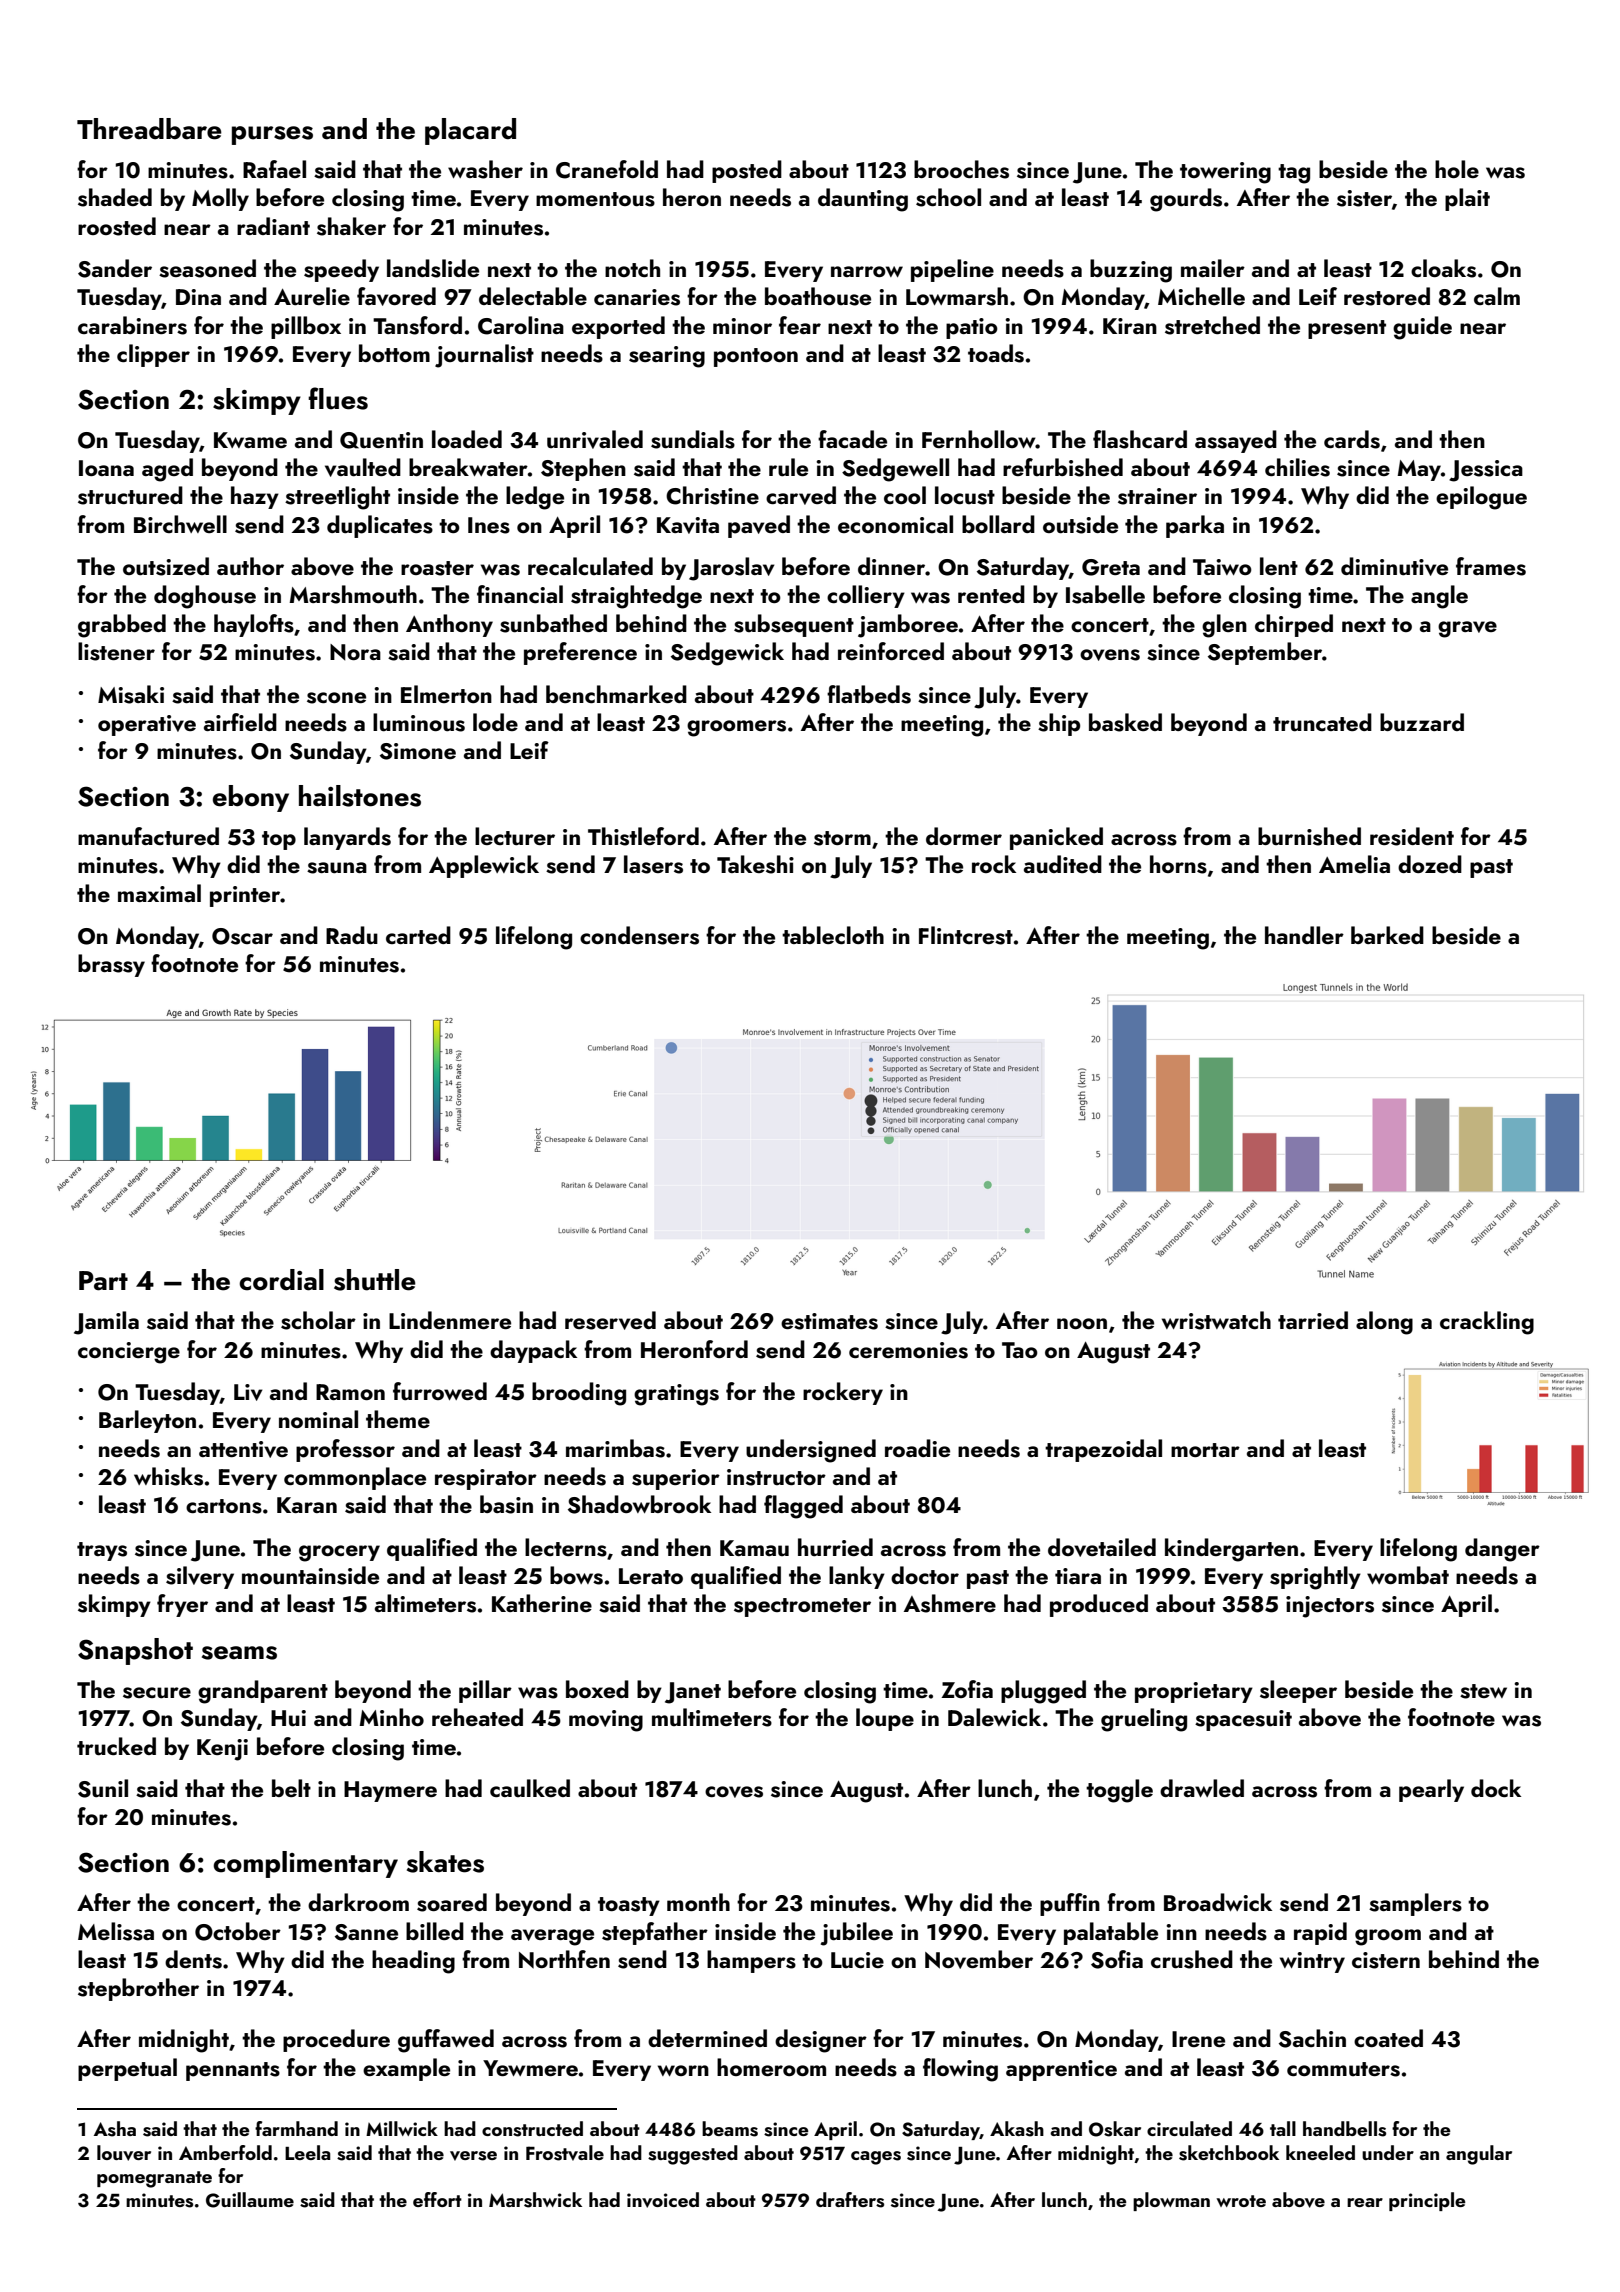 This page has width=1620, height=2292. Describe the element at coordinates (233, 2071) in the page. I see `pennants` at that location.
